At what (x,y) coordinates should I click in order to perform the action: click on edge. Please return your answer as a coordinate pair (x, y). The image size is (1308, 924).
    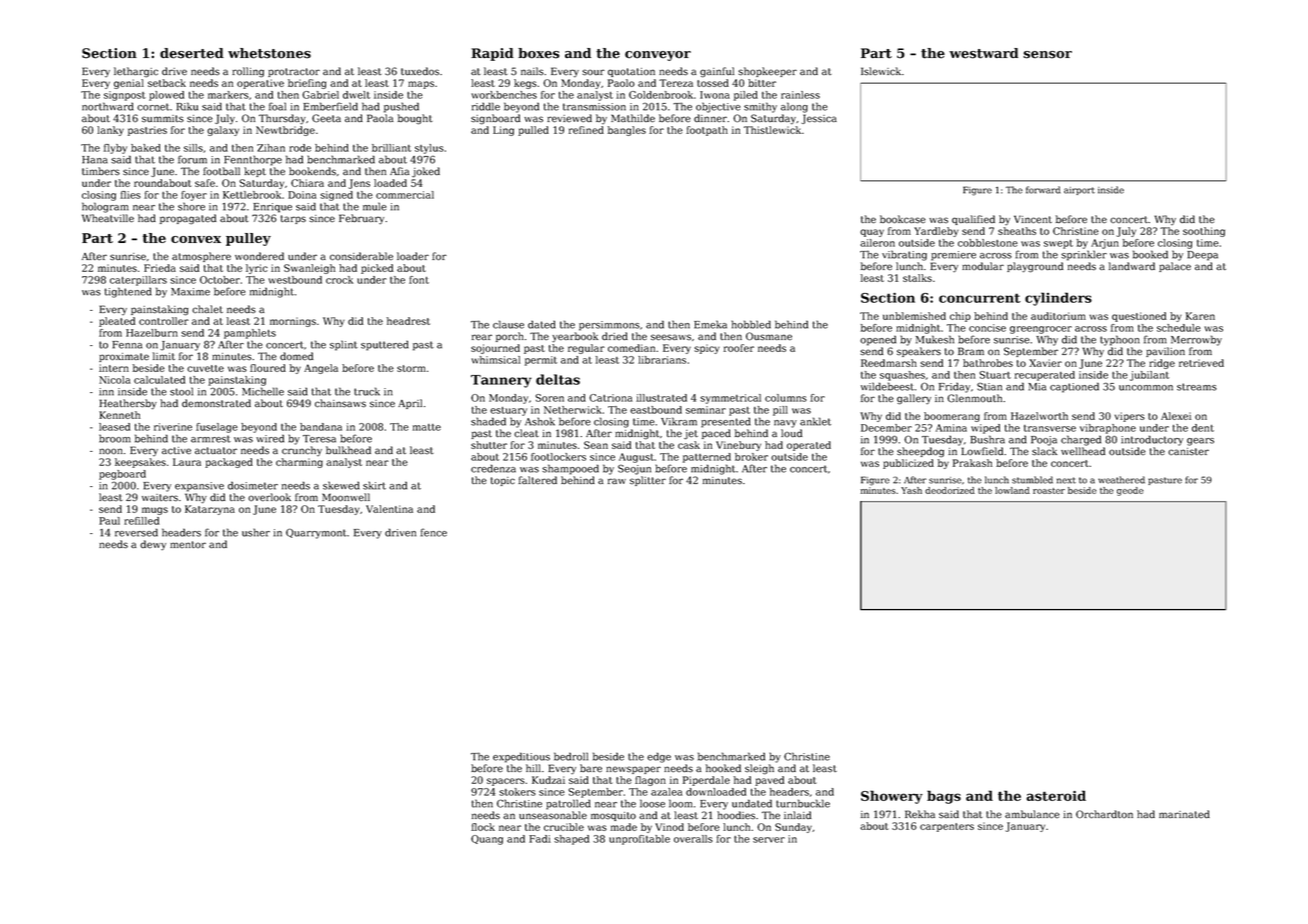
    Looking at the image, I should click on (659, 757).
